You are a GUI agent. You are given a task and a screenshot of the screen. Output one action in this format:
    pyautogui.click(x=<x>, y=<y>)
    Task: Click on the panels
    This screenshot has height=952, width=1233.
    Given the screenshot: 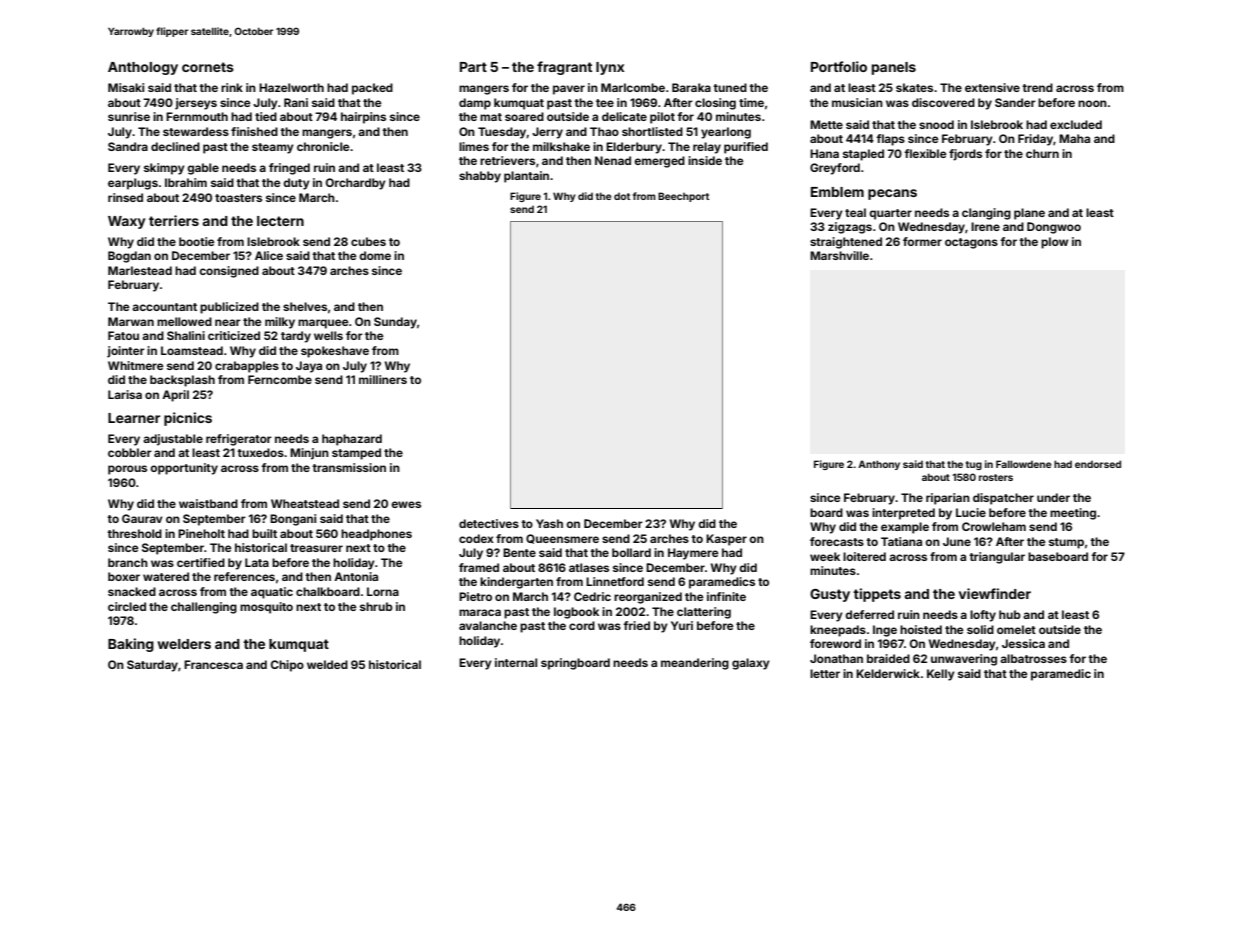 What is the action you would take?
    pyautogui.click(x=894, y=68)
